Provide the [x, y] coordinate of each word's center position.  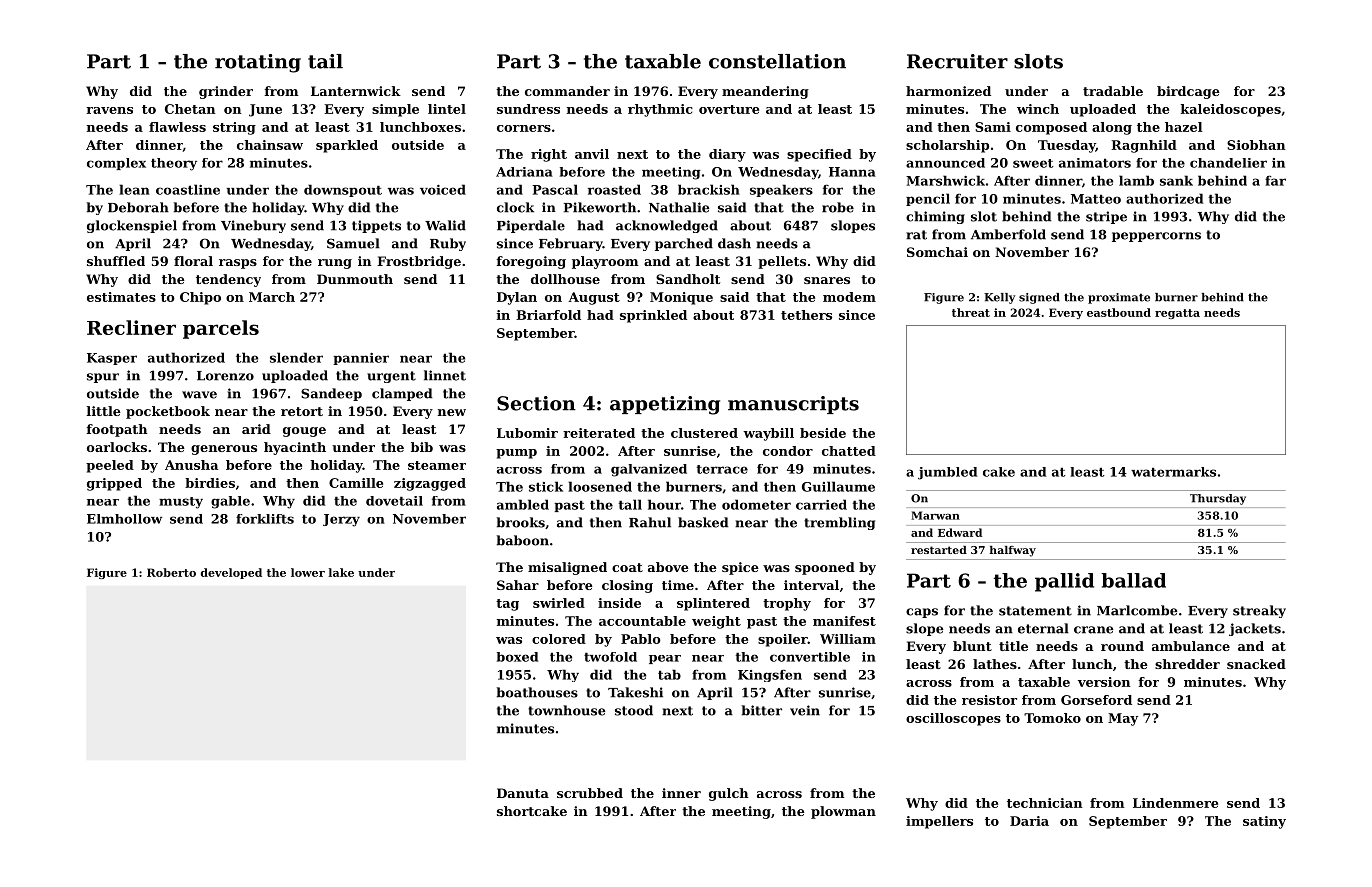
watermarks [1173, 472]
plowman [843, 812]
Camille [356, 483]
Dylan [517, 298]
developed [231, 573]
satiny [1264, 822]
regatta [1177, 314]
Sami [993, 127]
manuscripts [793, 405]
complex [116, 164]
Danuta [523, 793]
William [848, 639]
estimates [121, 297]
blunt [972, 646]
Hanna [852, 172]
